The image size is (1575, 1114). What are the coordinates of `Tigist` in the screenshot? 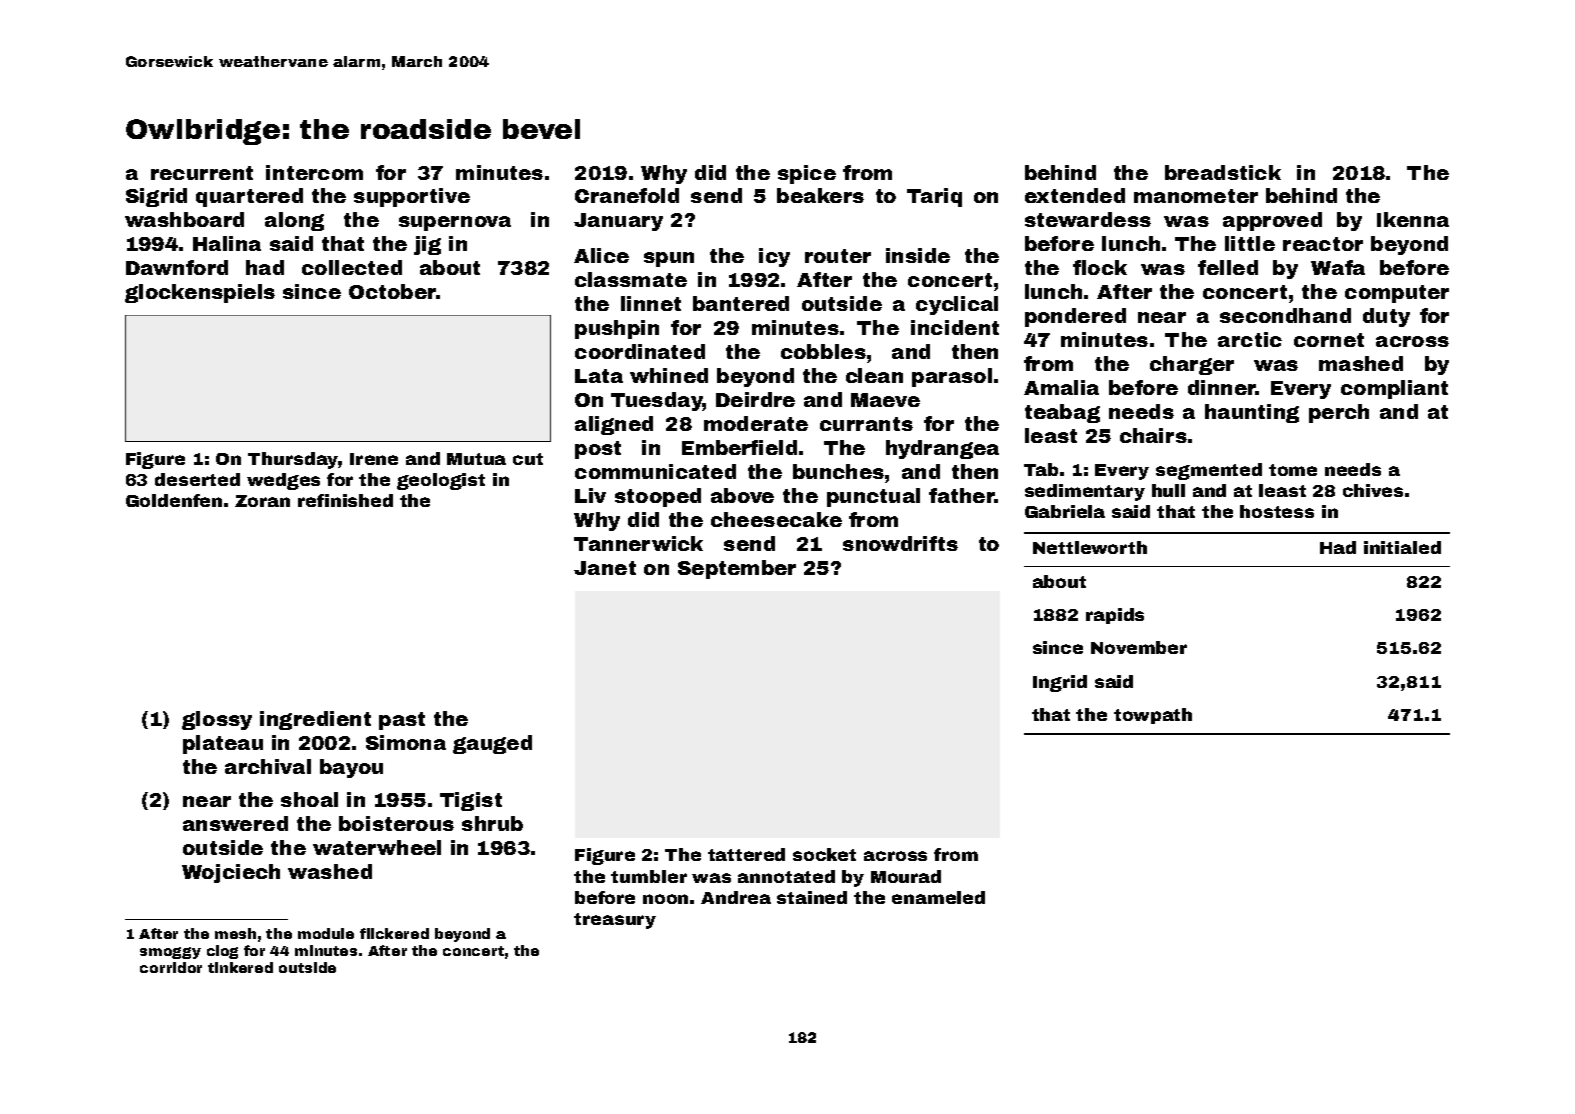 It's located at (471, 801).
